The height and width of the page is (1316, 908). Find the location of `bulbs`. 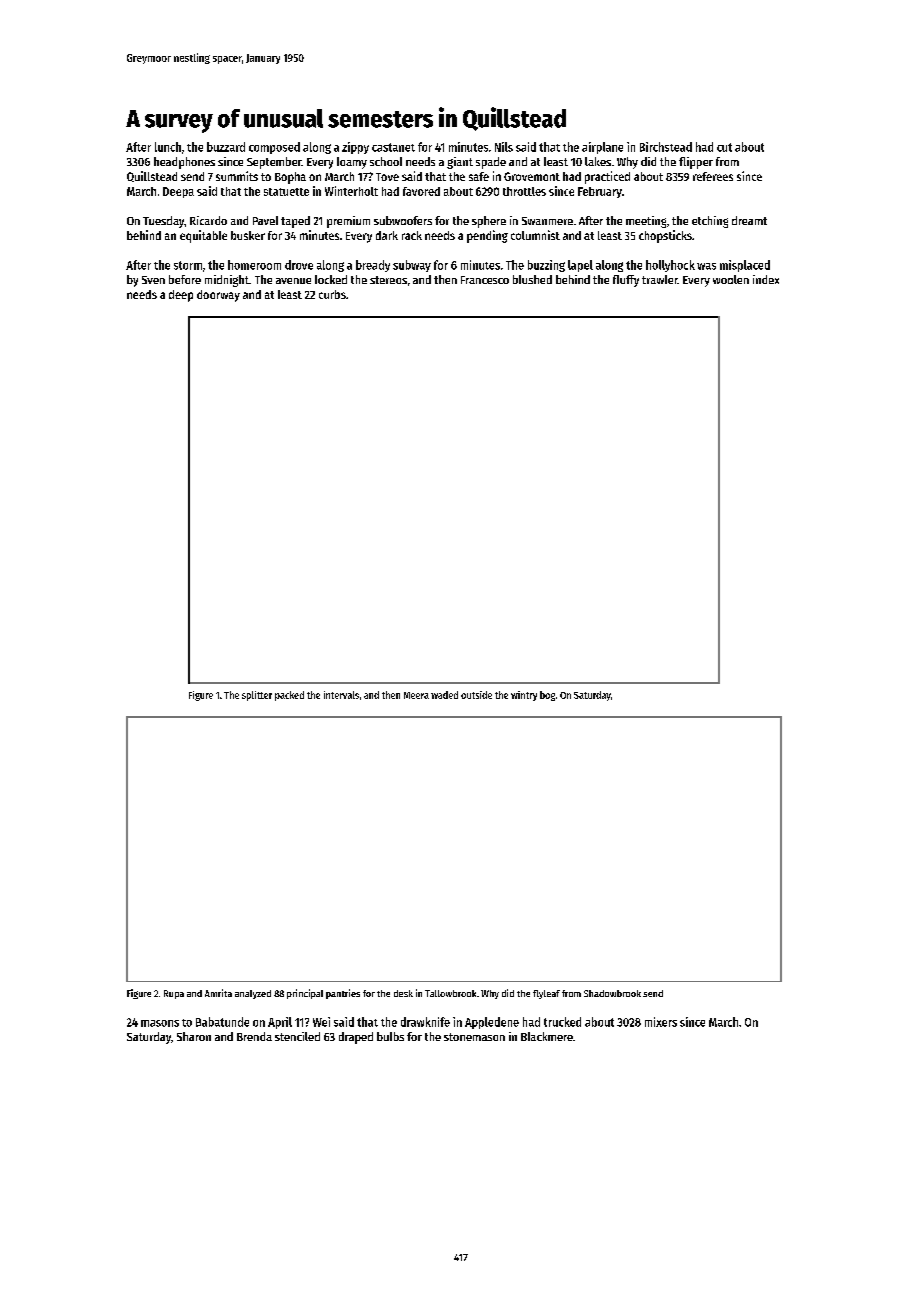

bulbs is located at coordinates (390, 1036).
